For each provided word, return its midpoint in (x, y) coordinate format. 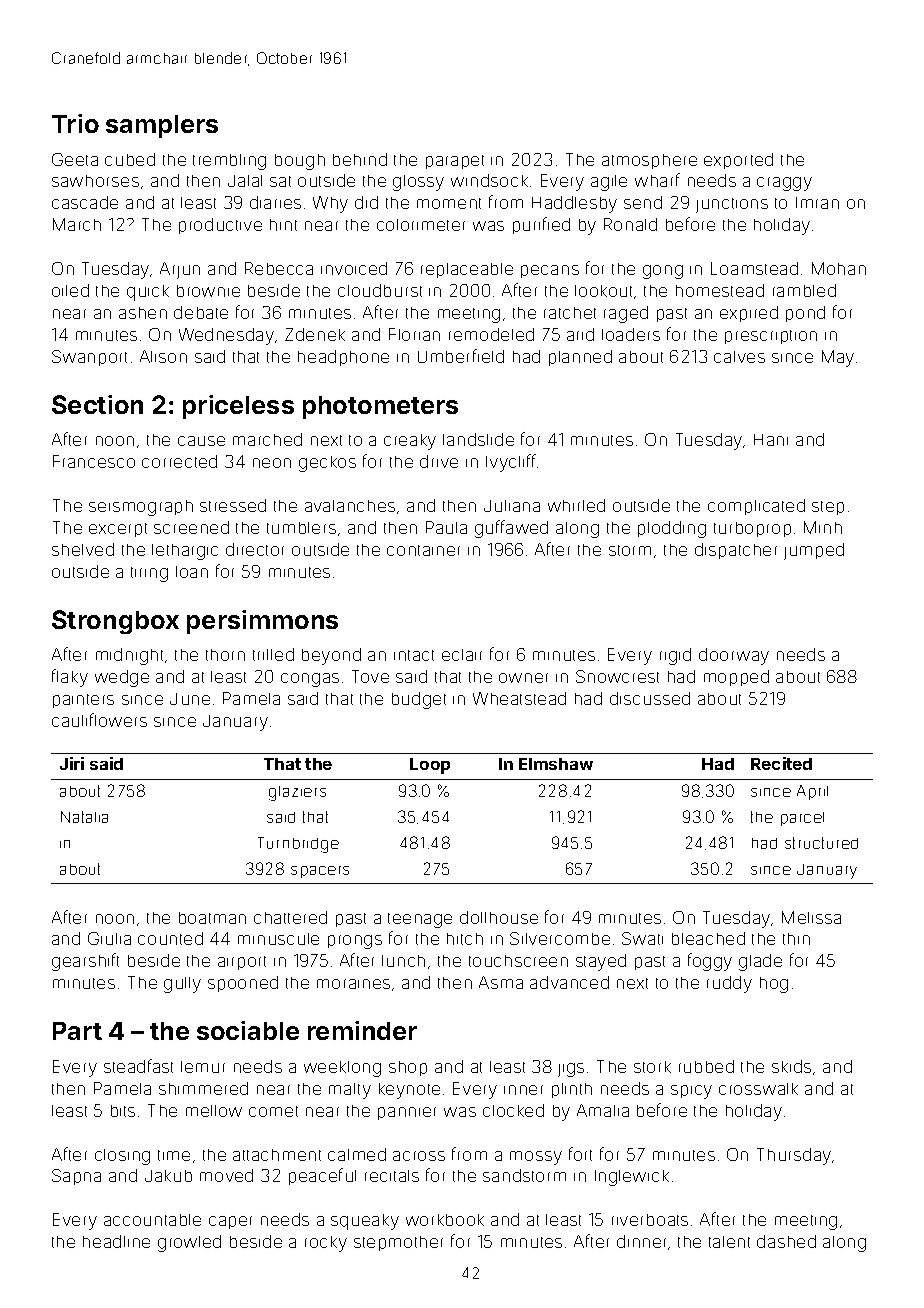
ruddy (729, 984)
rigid (675, 656)
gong (663, 272)
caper (230, 1222)
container (423, 550)
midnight (129, 656)
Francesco (94, 461)
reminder (362, 1030)
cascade (85, 202)
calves (739, 357)
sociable (248, 1030)
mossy (536, 1158)
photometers (380, 407)
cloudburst (380, 290)
